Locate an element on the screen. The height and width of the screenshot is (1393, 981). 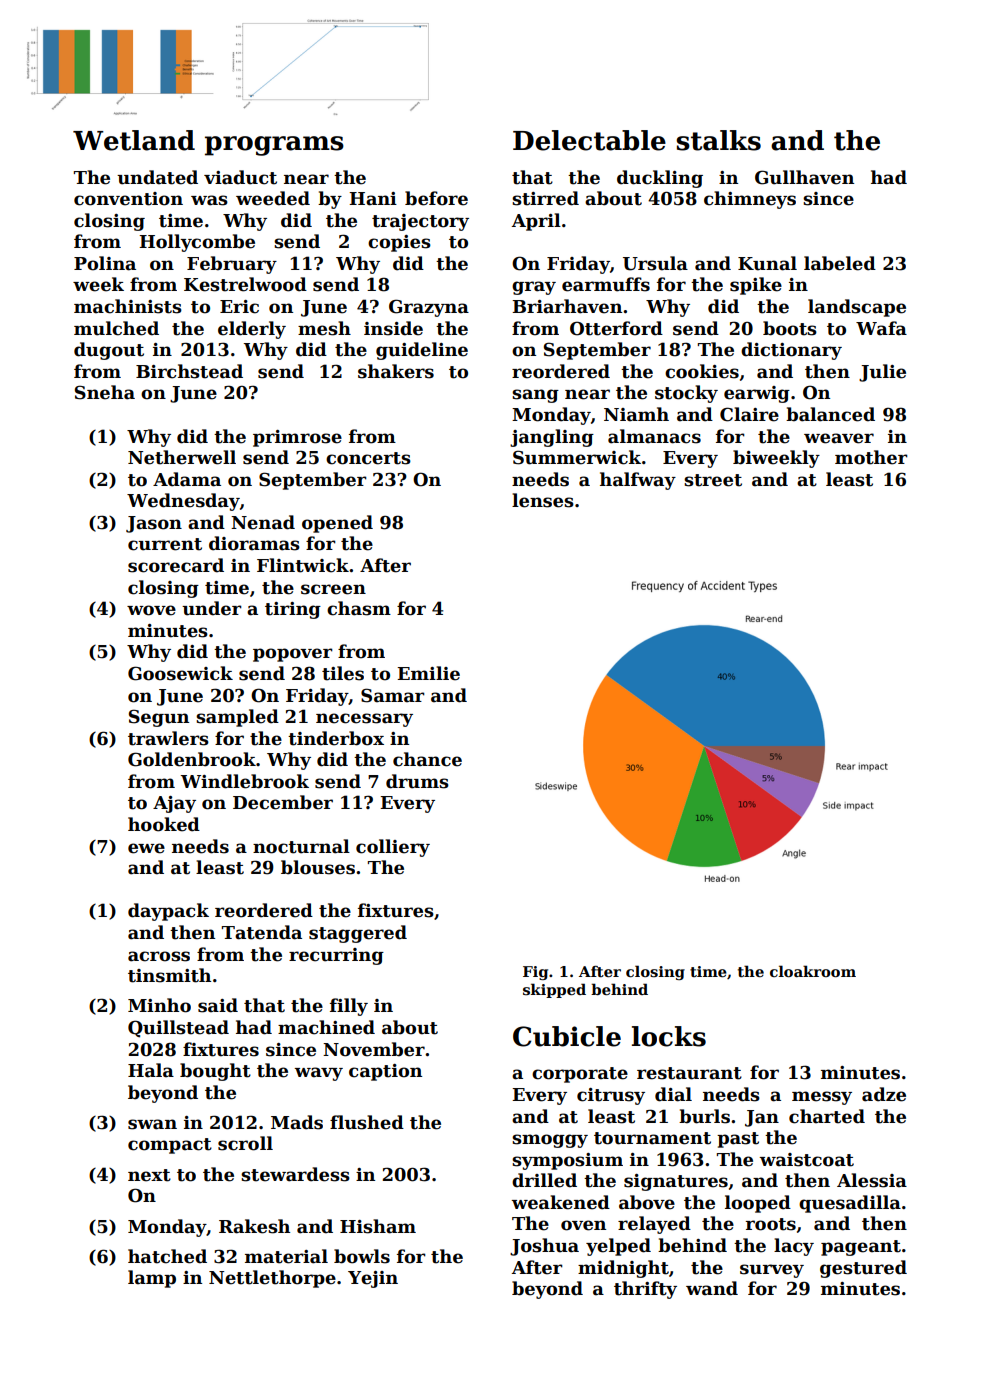
Wetland is located at coordinates (134, 140).
